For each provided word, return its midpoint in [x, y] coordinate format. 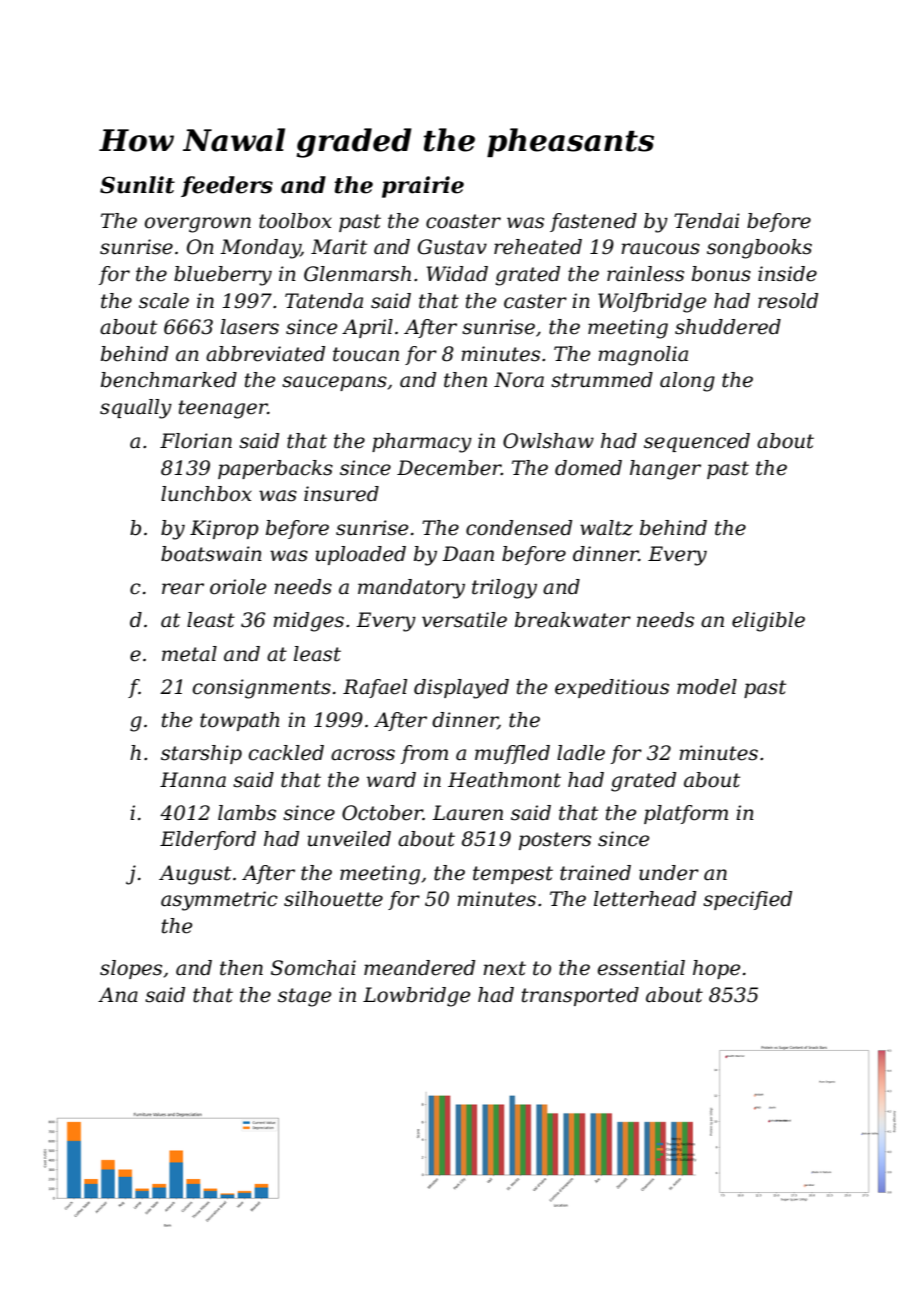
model [707, 687]
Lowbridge [416, 997]
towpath [240, 721]
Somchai [313, 968]
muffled [512, 754]
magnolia [643, 356]
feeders [227, 186]
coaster [463, 221]
